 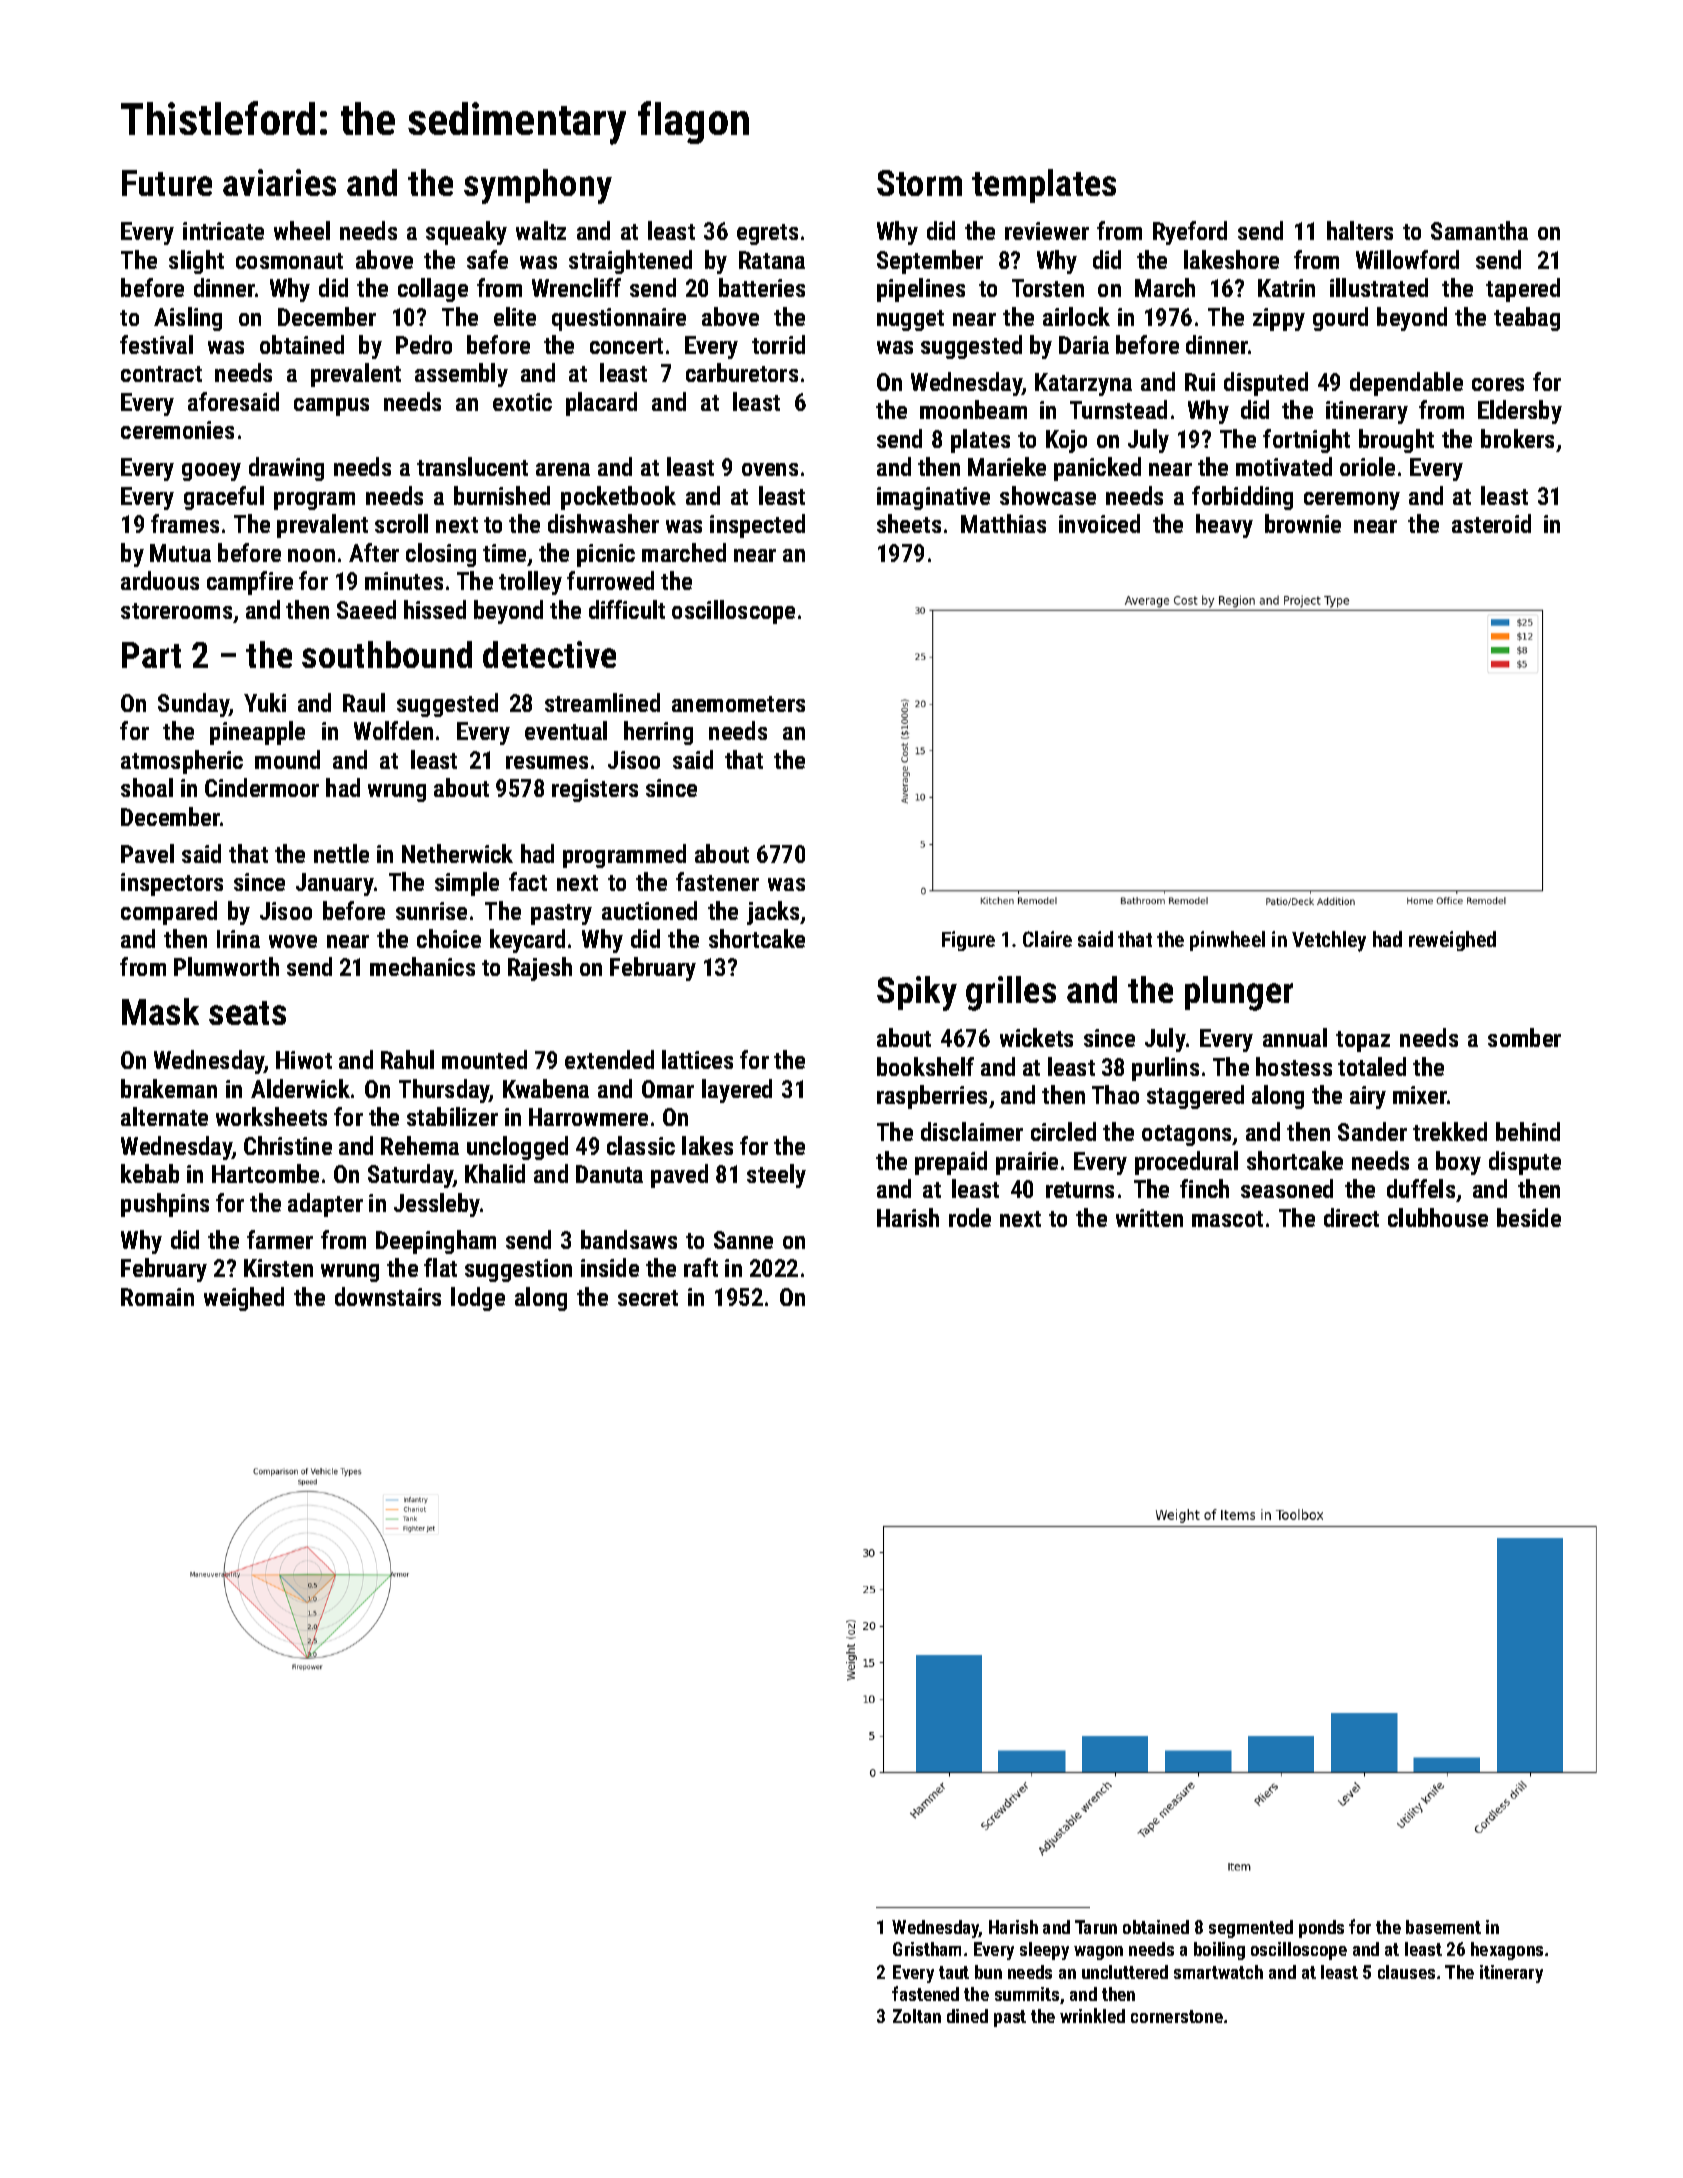 What do you see at coordinates (767, 234) in the screenshot?
I see `egrets` at bounding box center [767, 234].
